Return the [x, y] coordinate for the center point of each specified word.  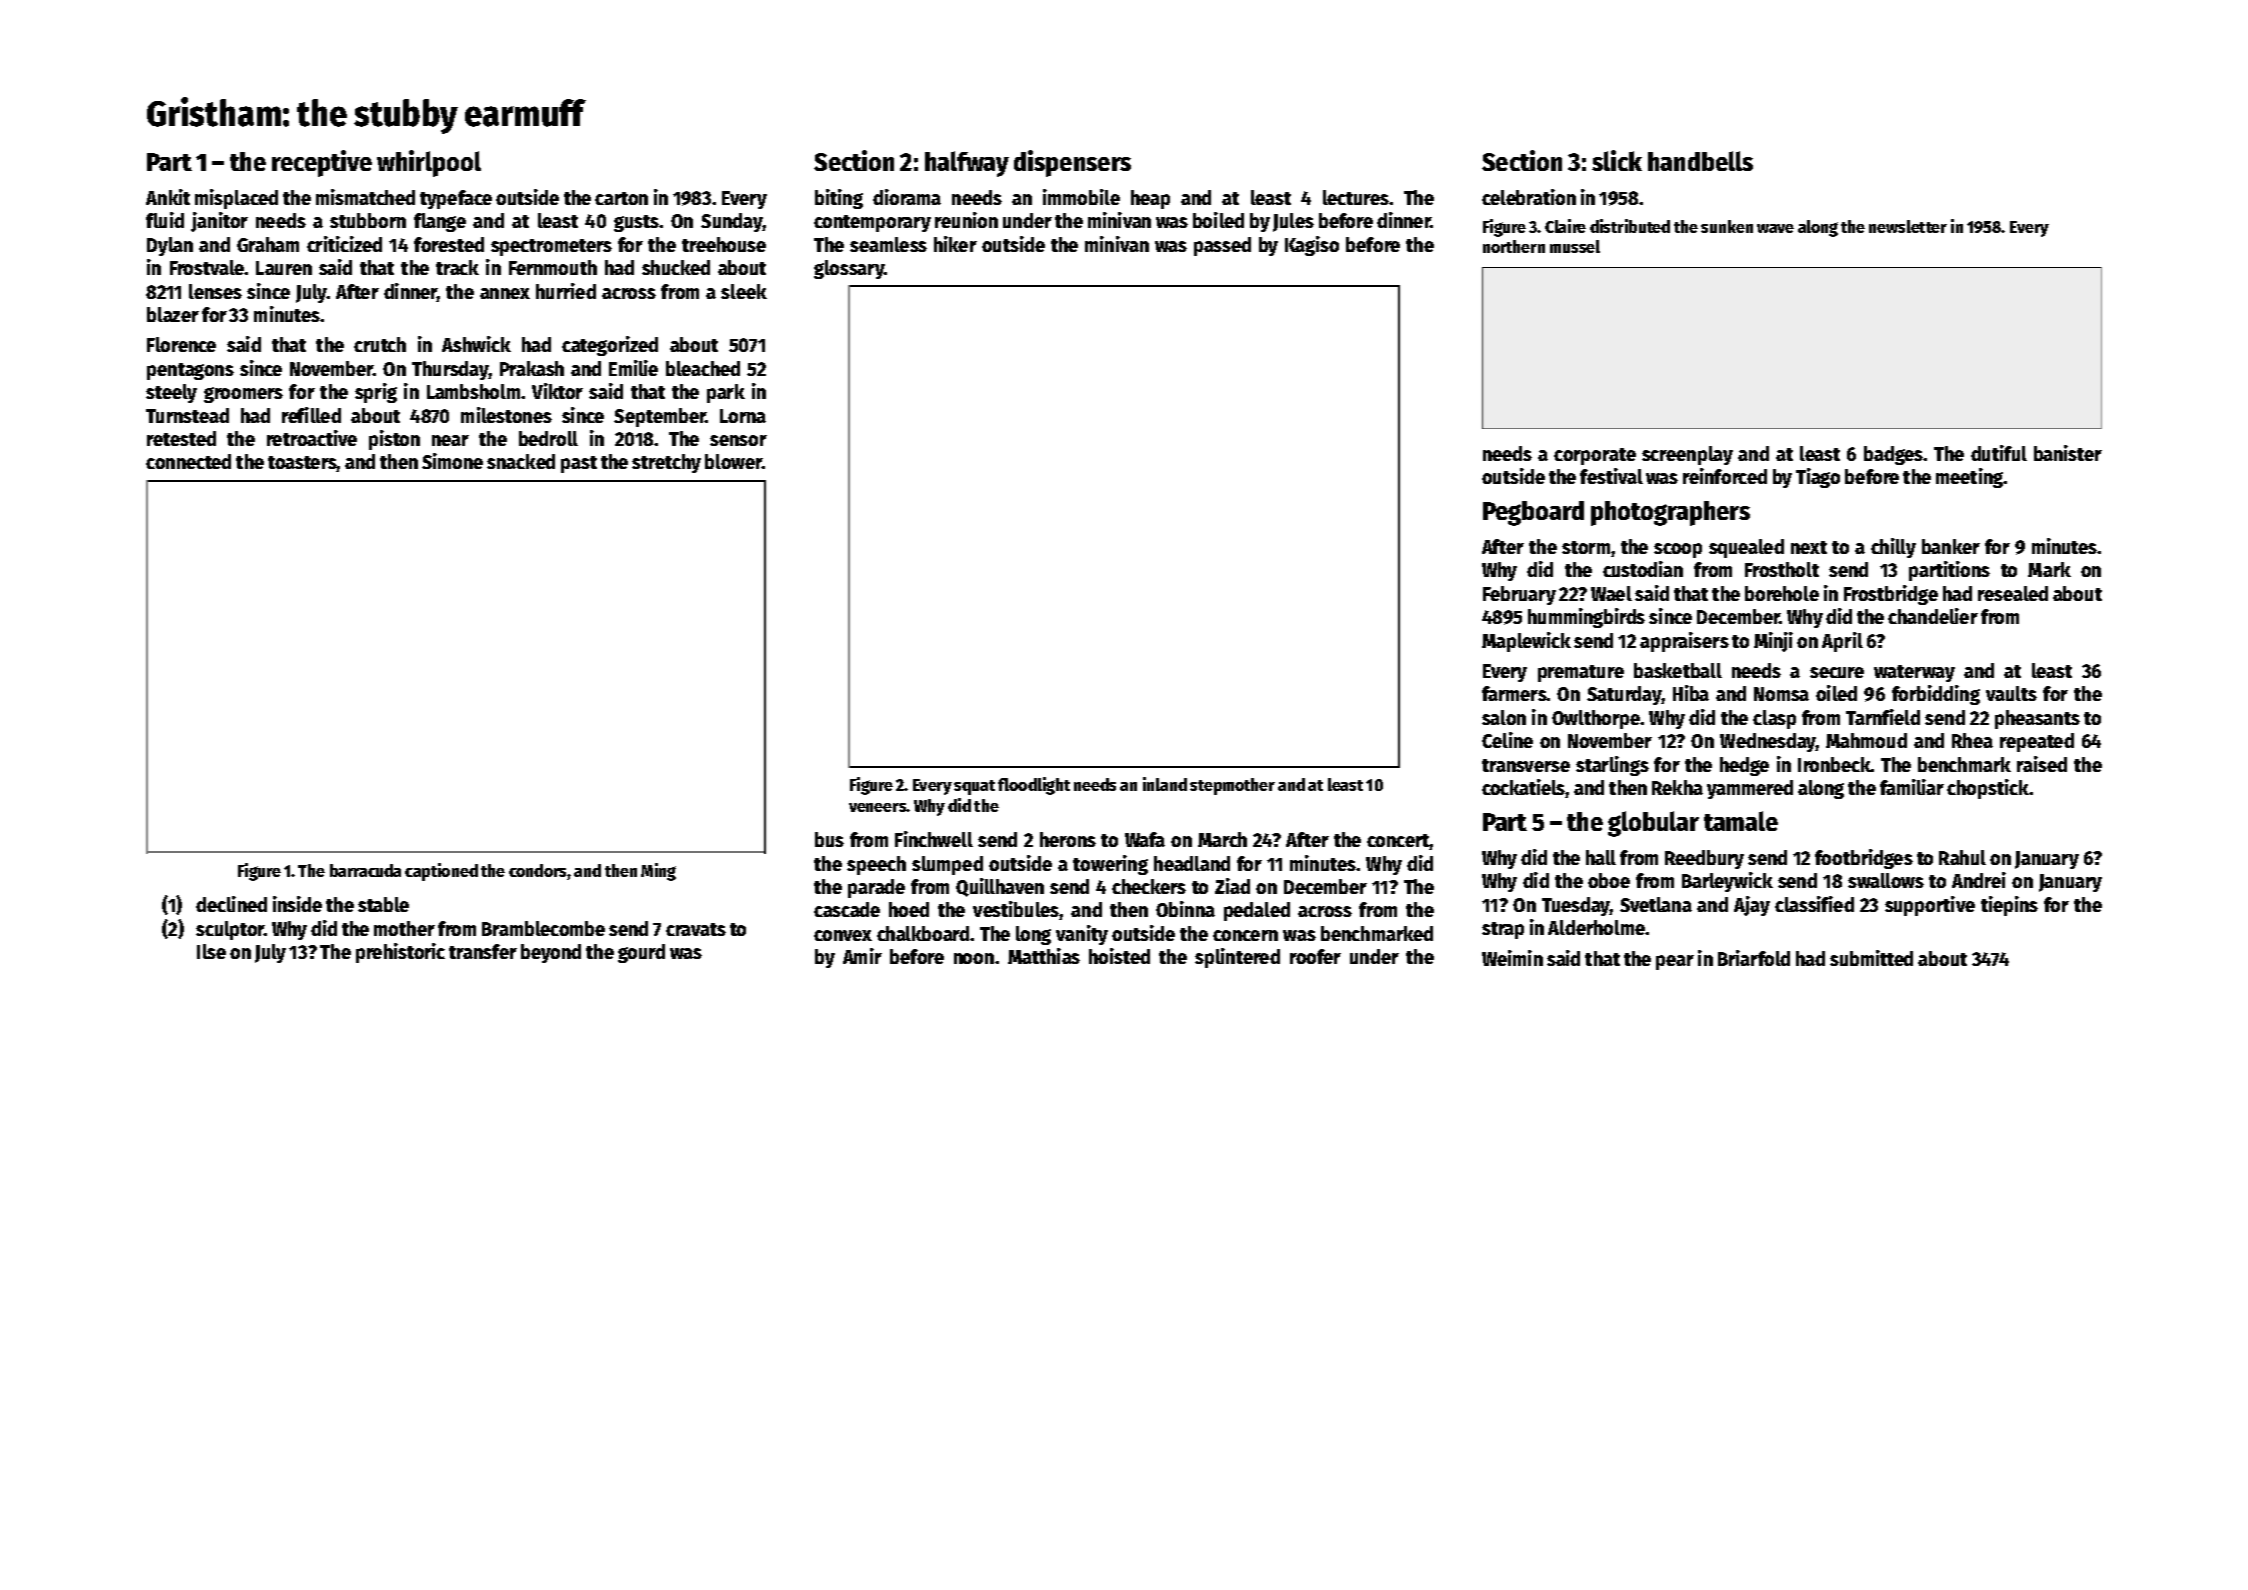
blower [733, 461]
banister [2068, 453]
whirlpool [429, 163]
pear [1675, 962]
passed [1222, 246]
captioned [441, 872]
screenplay [1687, 455]
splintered [1237, 958]
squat [974, 787]
